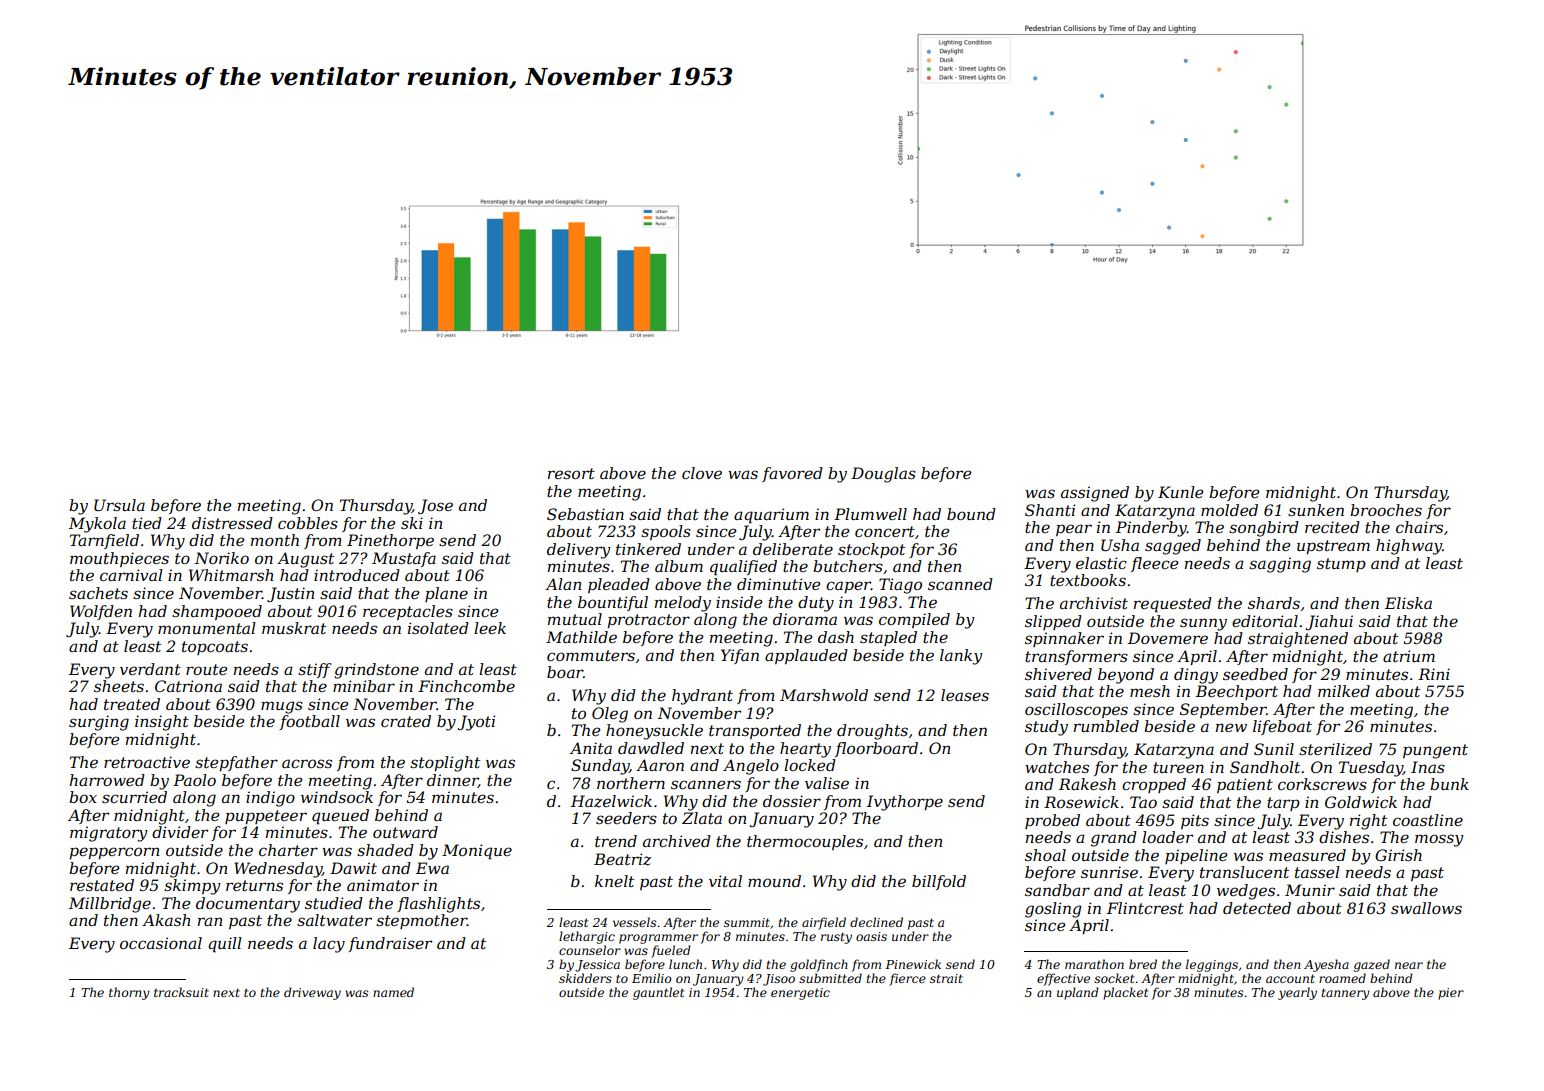 The width and height of the document is (1544, 1091). Describe the element at coordinates (793, 549) in the document. I see `deliberate` at that location.
